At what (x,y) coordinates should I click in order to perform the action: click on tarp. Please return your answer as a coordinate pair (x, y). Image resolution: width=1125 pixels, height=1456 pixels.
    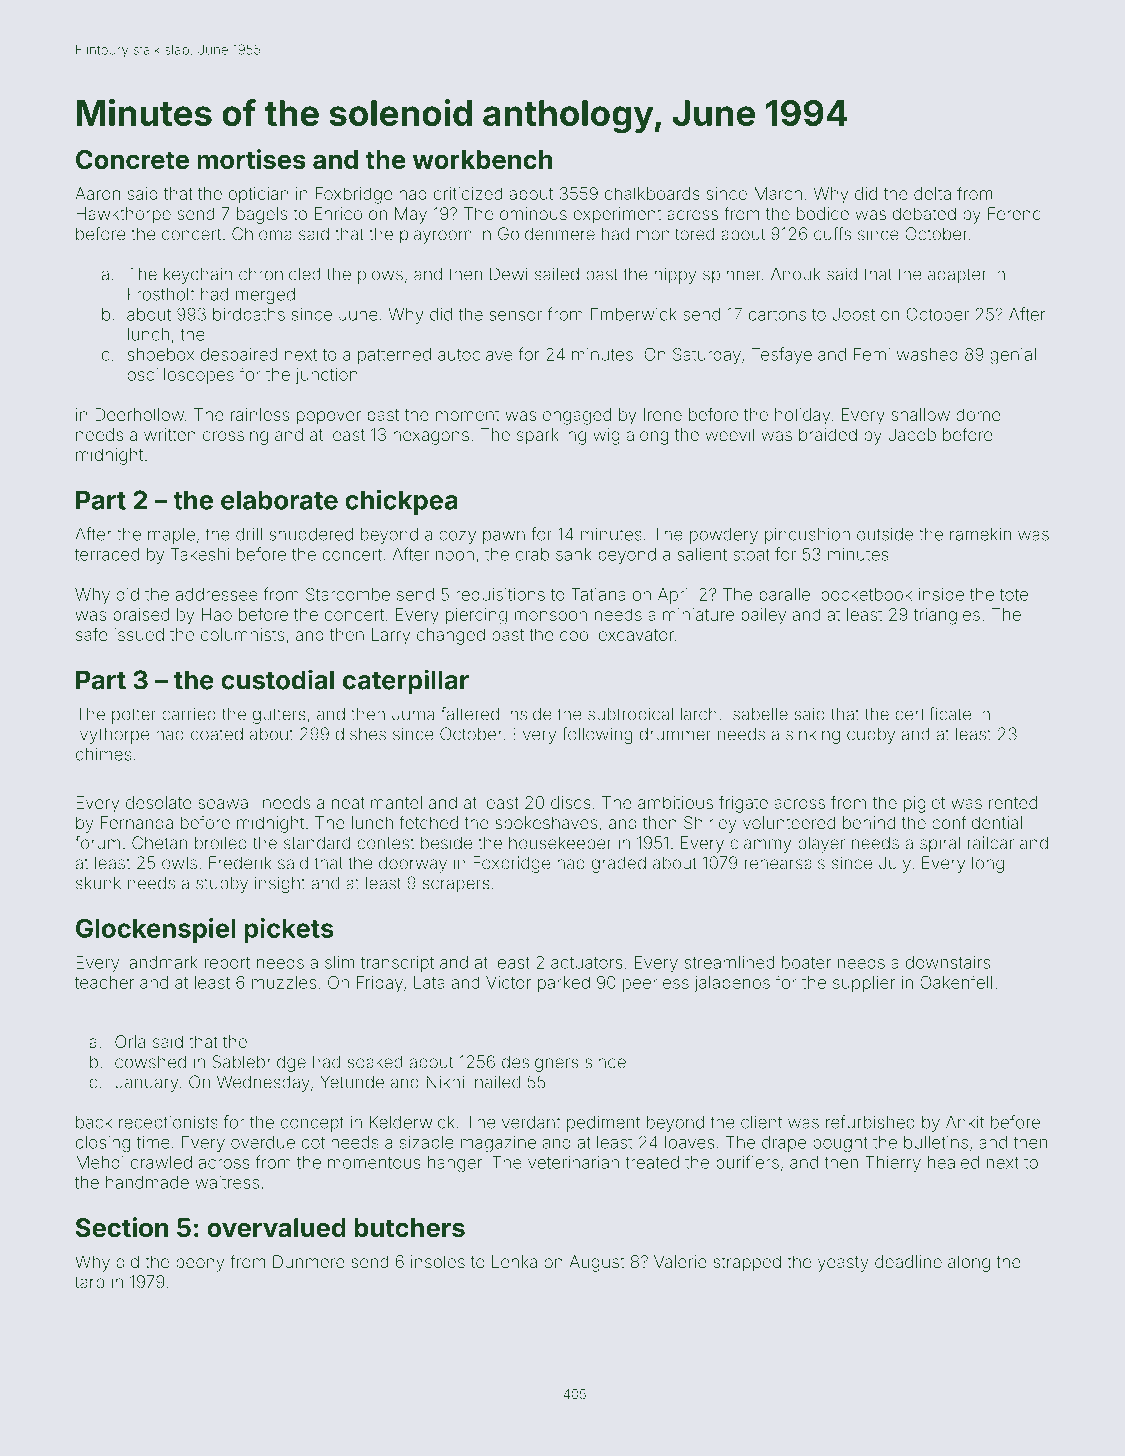
    Looking at the image, I should click on (90, 1284).
